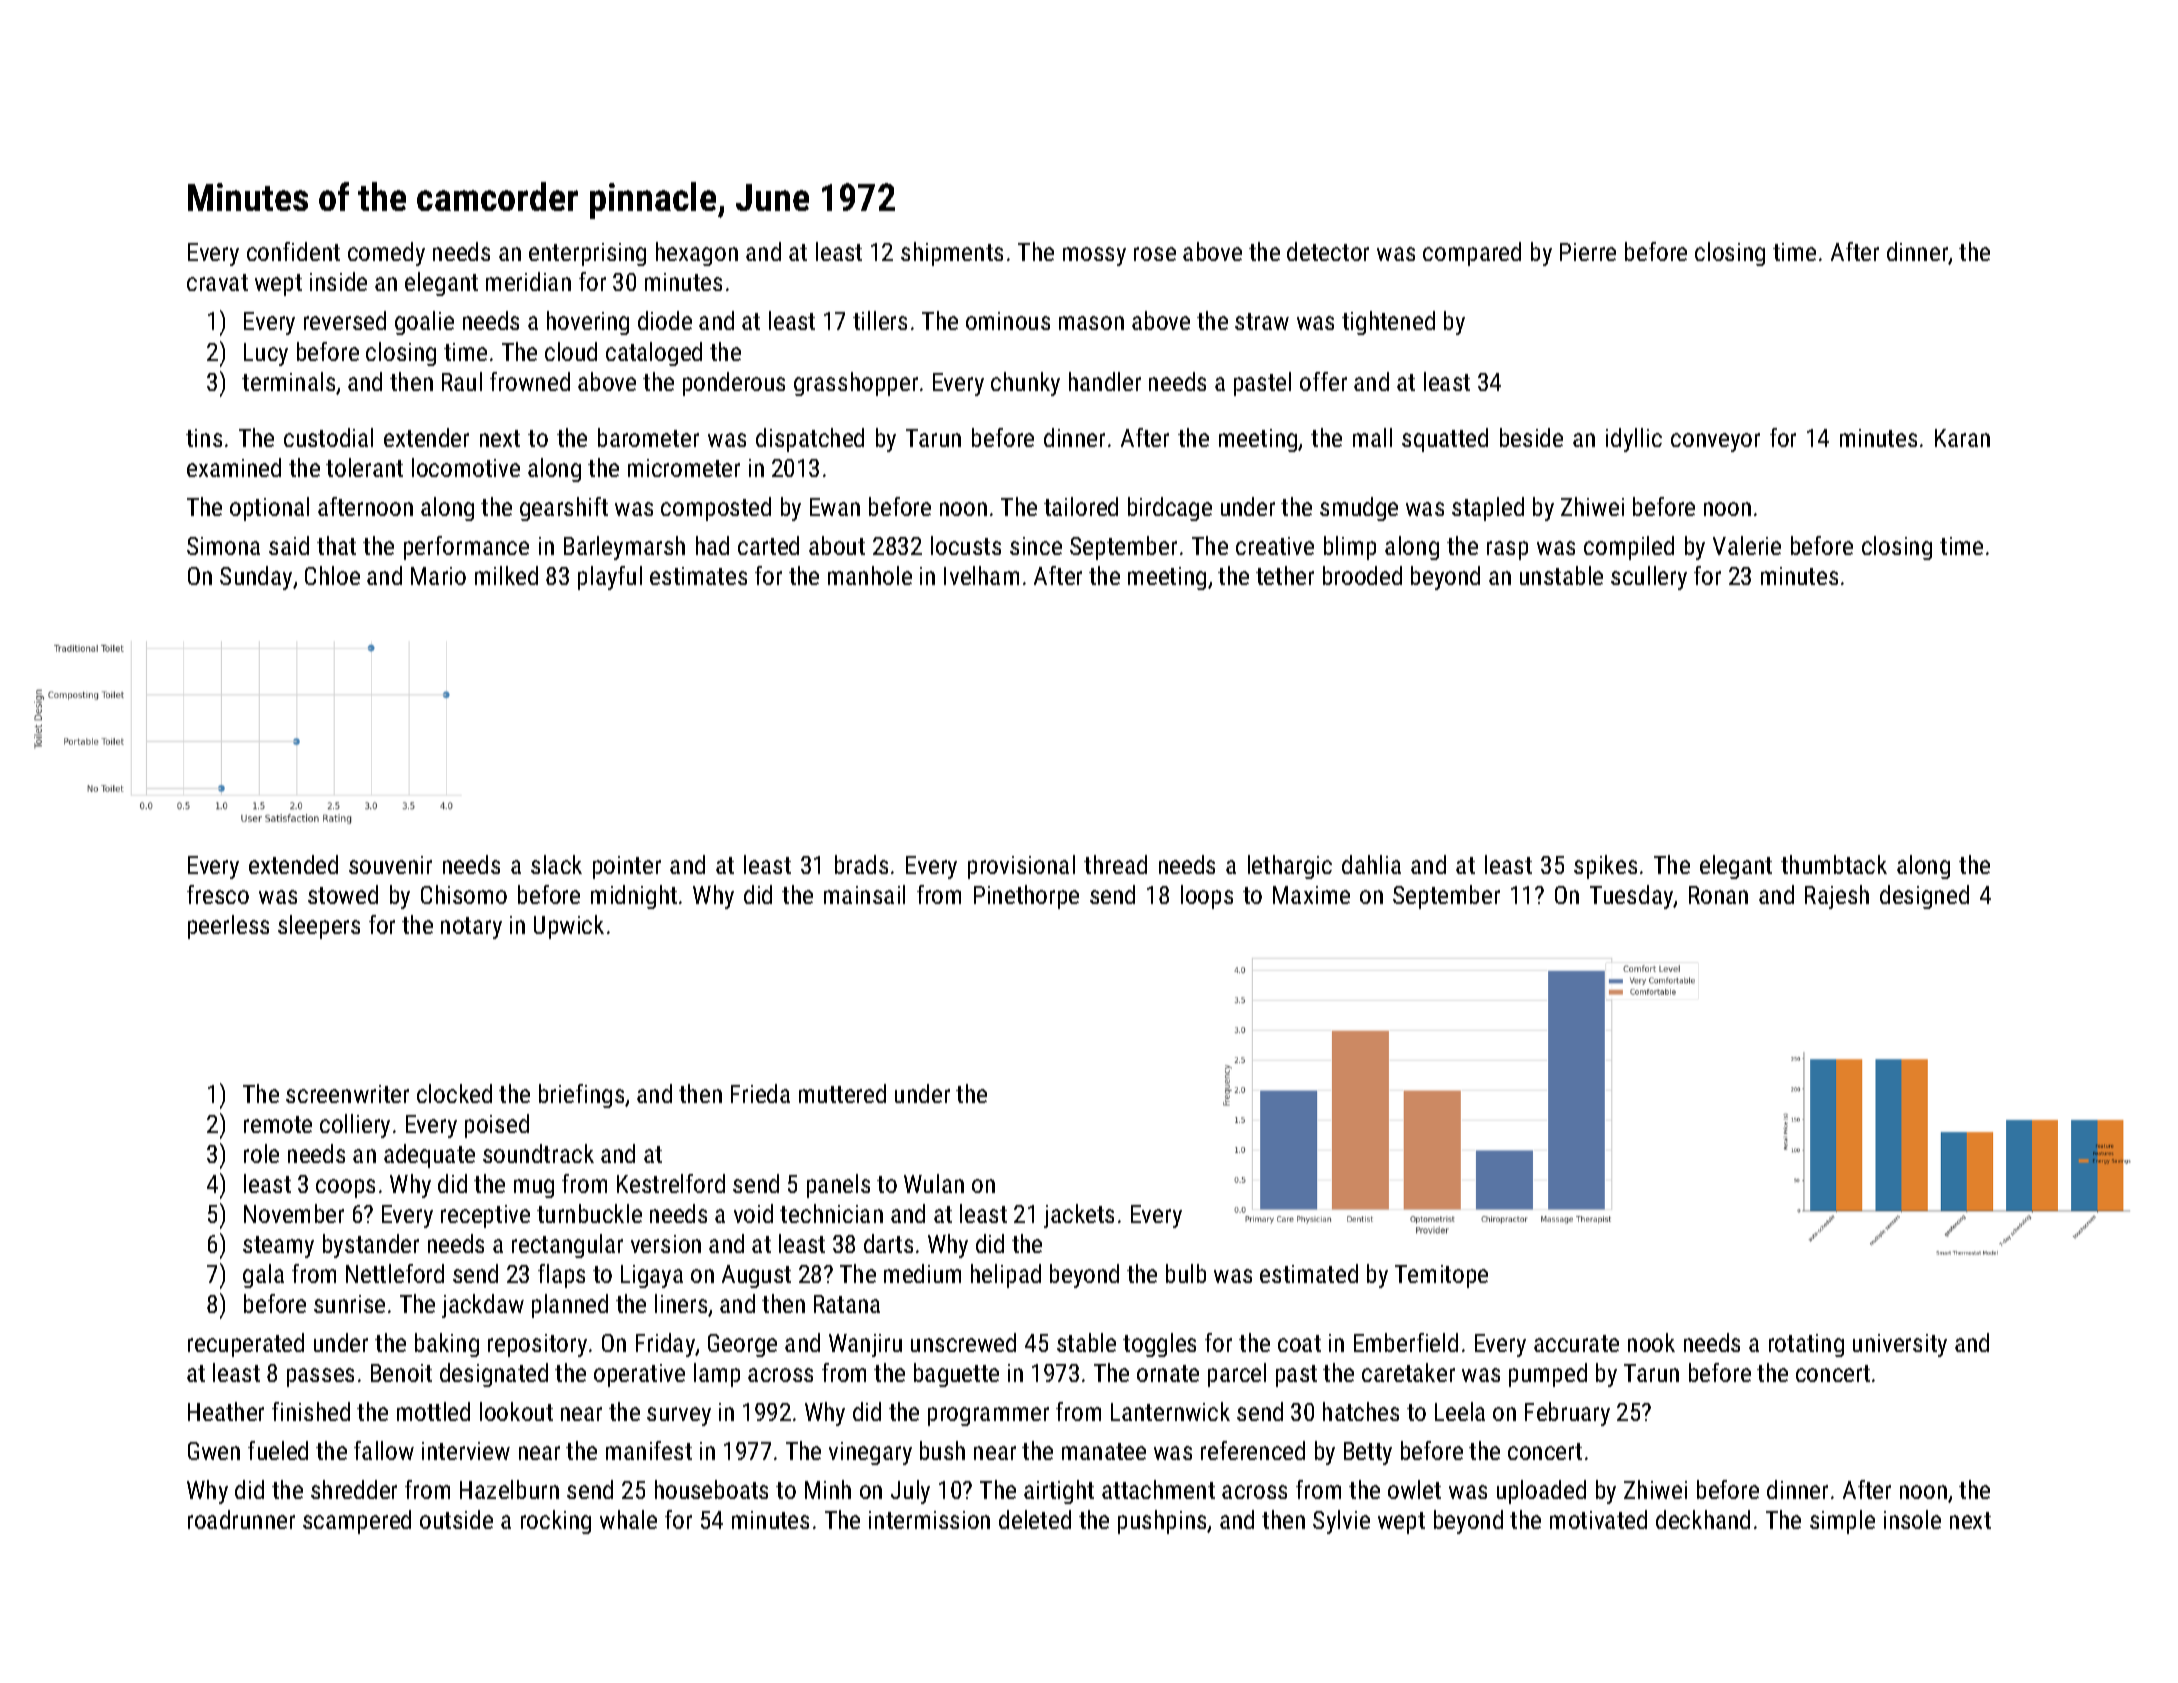 The height and width of the screenshot is (1683, 2178). Describe the element at coordinates (1718, 895) in the screenshot. I see `Ronan` at that location.
